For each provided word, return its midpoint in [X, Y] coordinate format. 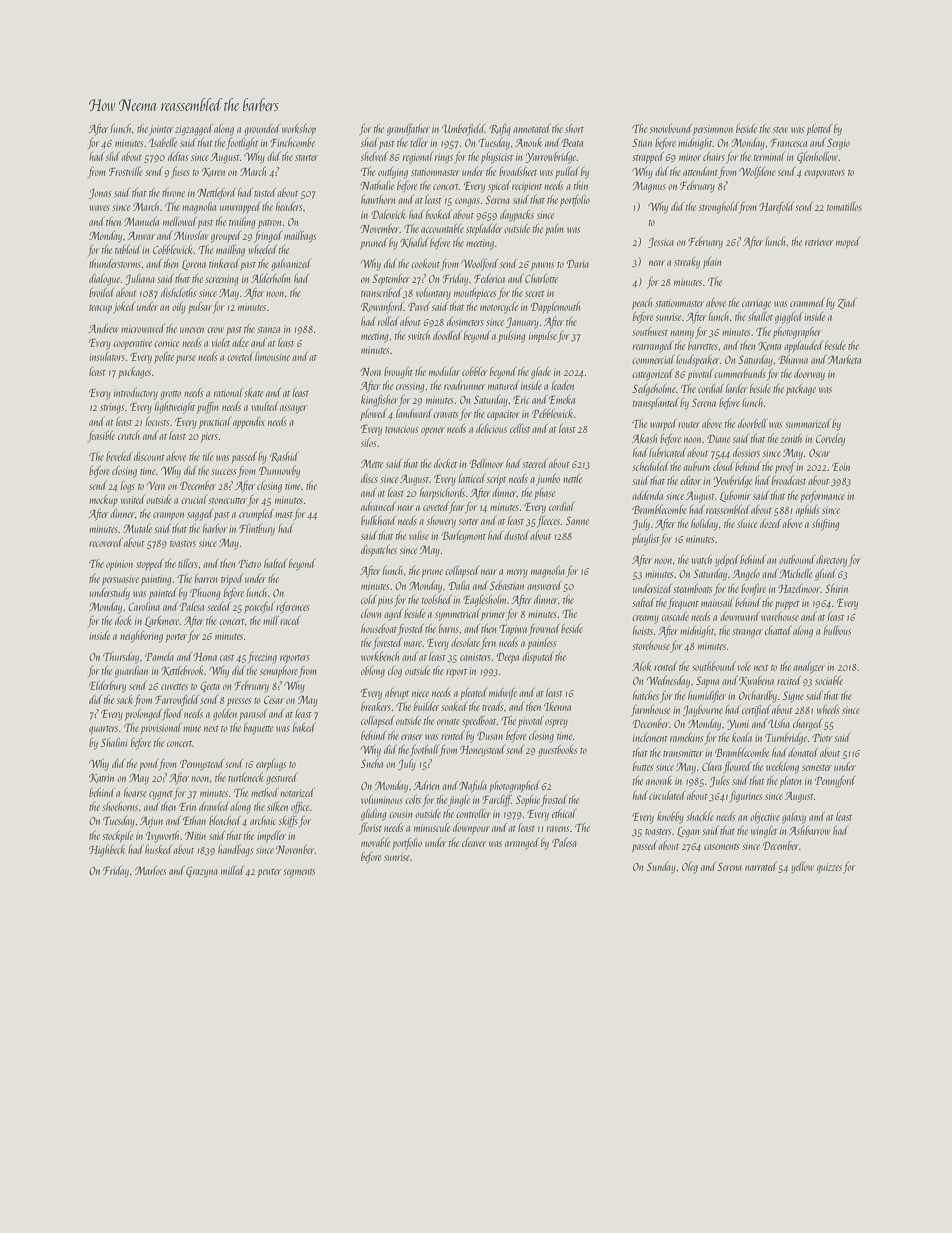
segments [299, 873]
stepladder [484, 229]
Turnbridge [786, 739]
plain [712, 262]
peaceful [259, 608]
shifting [825, 525]
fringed [268, 237]
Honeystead [482, 751]
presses [239, 702]
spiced [499, 186]
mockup [103, 500]
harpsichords [442, 493]
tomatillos [844, 206]
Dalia [459, 585]
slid [113, 156]
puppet [787, 605]
